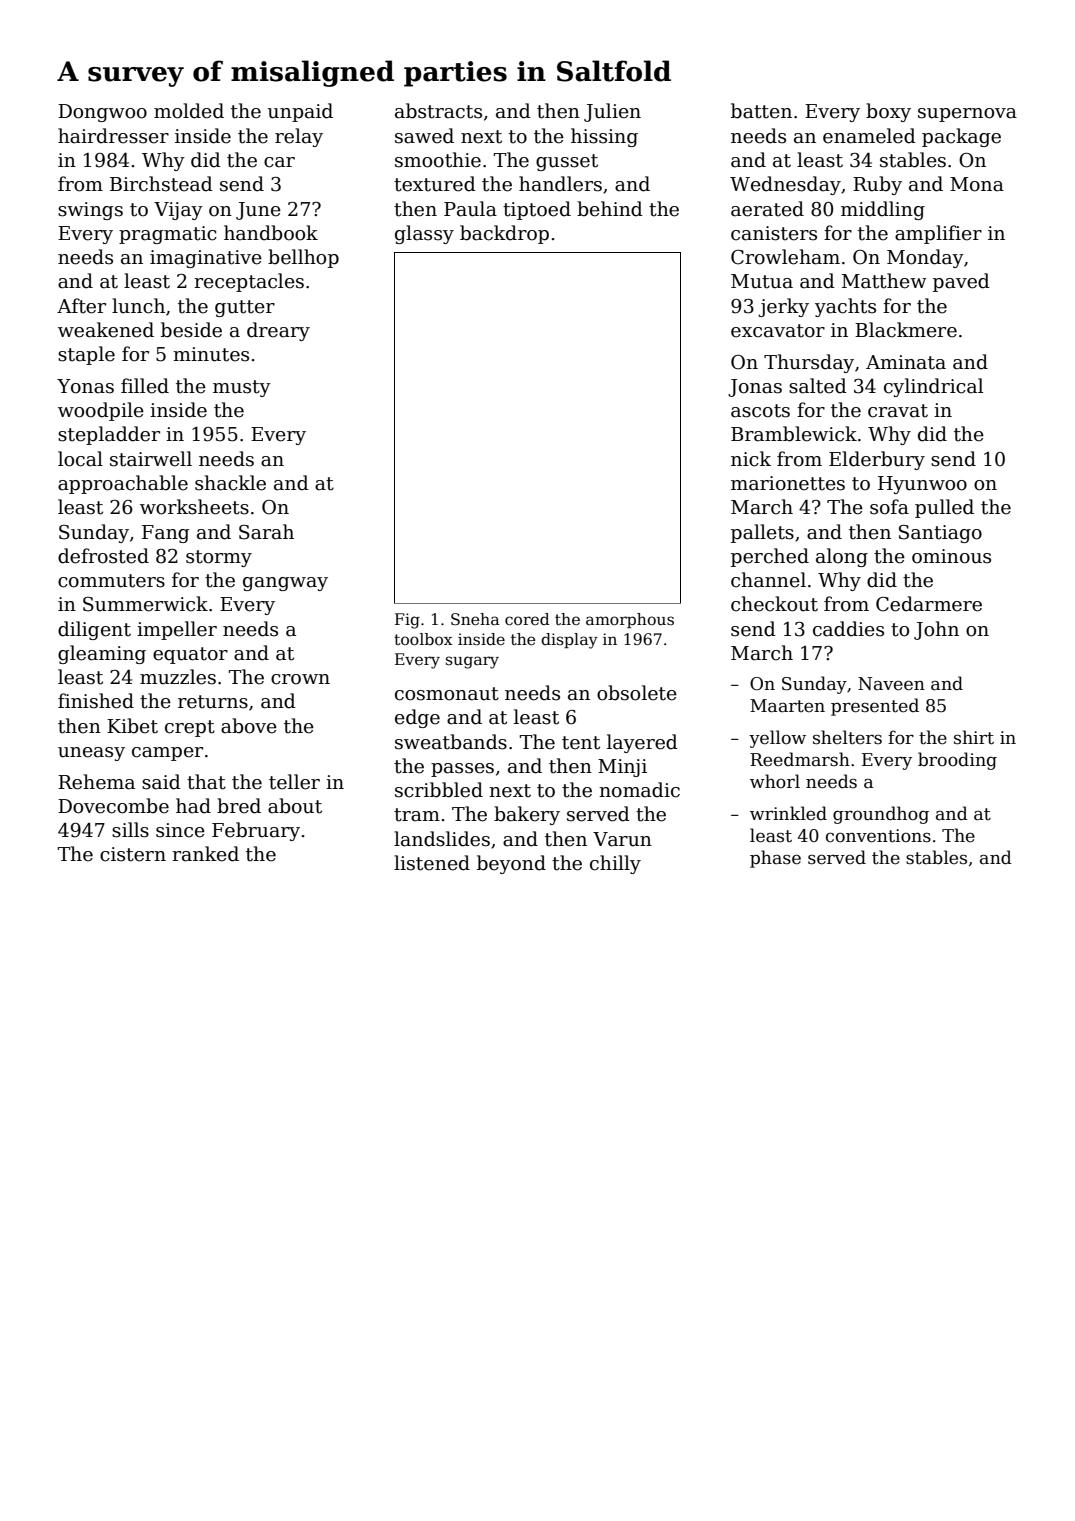 The image size is (1075, 1521). What do you see at coordinates (755, 388) in the screenshot?
I see `Jonas` at bounding box center [755, 388].
